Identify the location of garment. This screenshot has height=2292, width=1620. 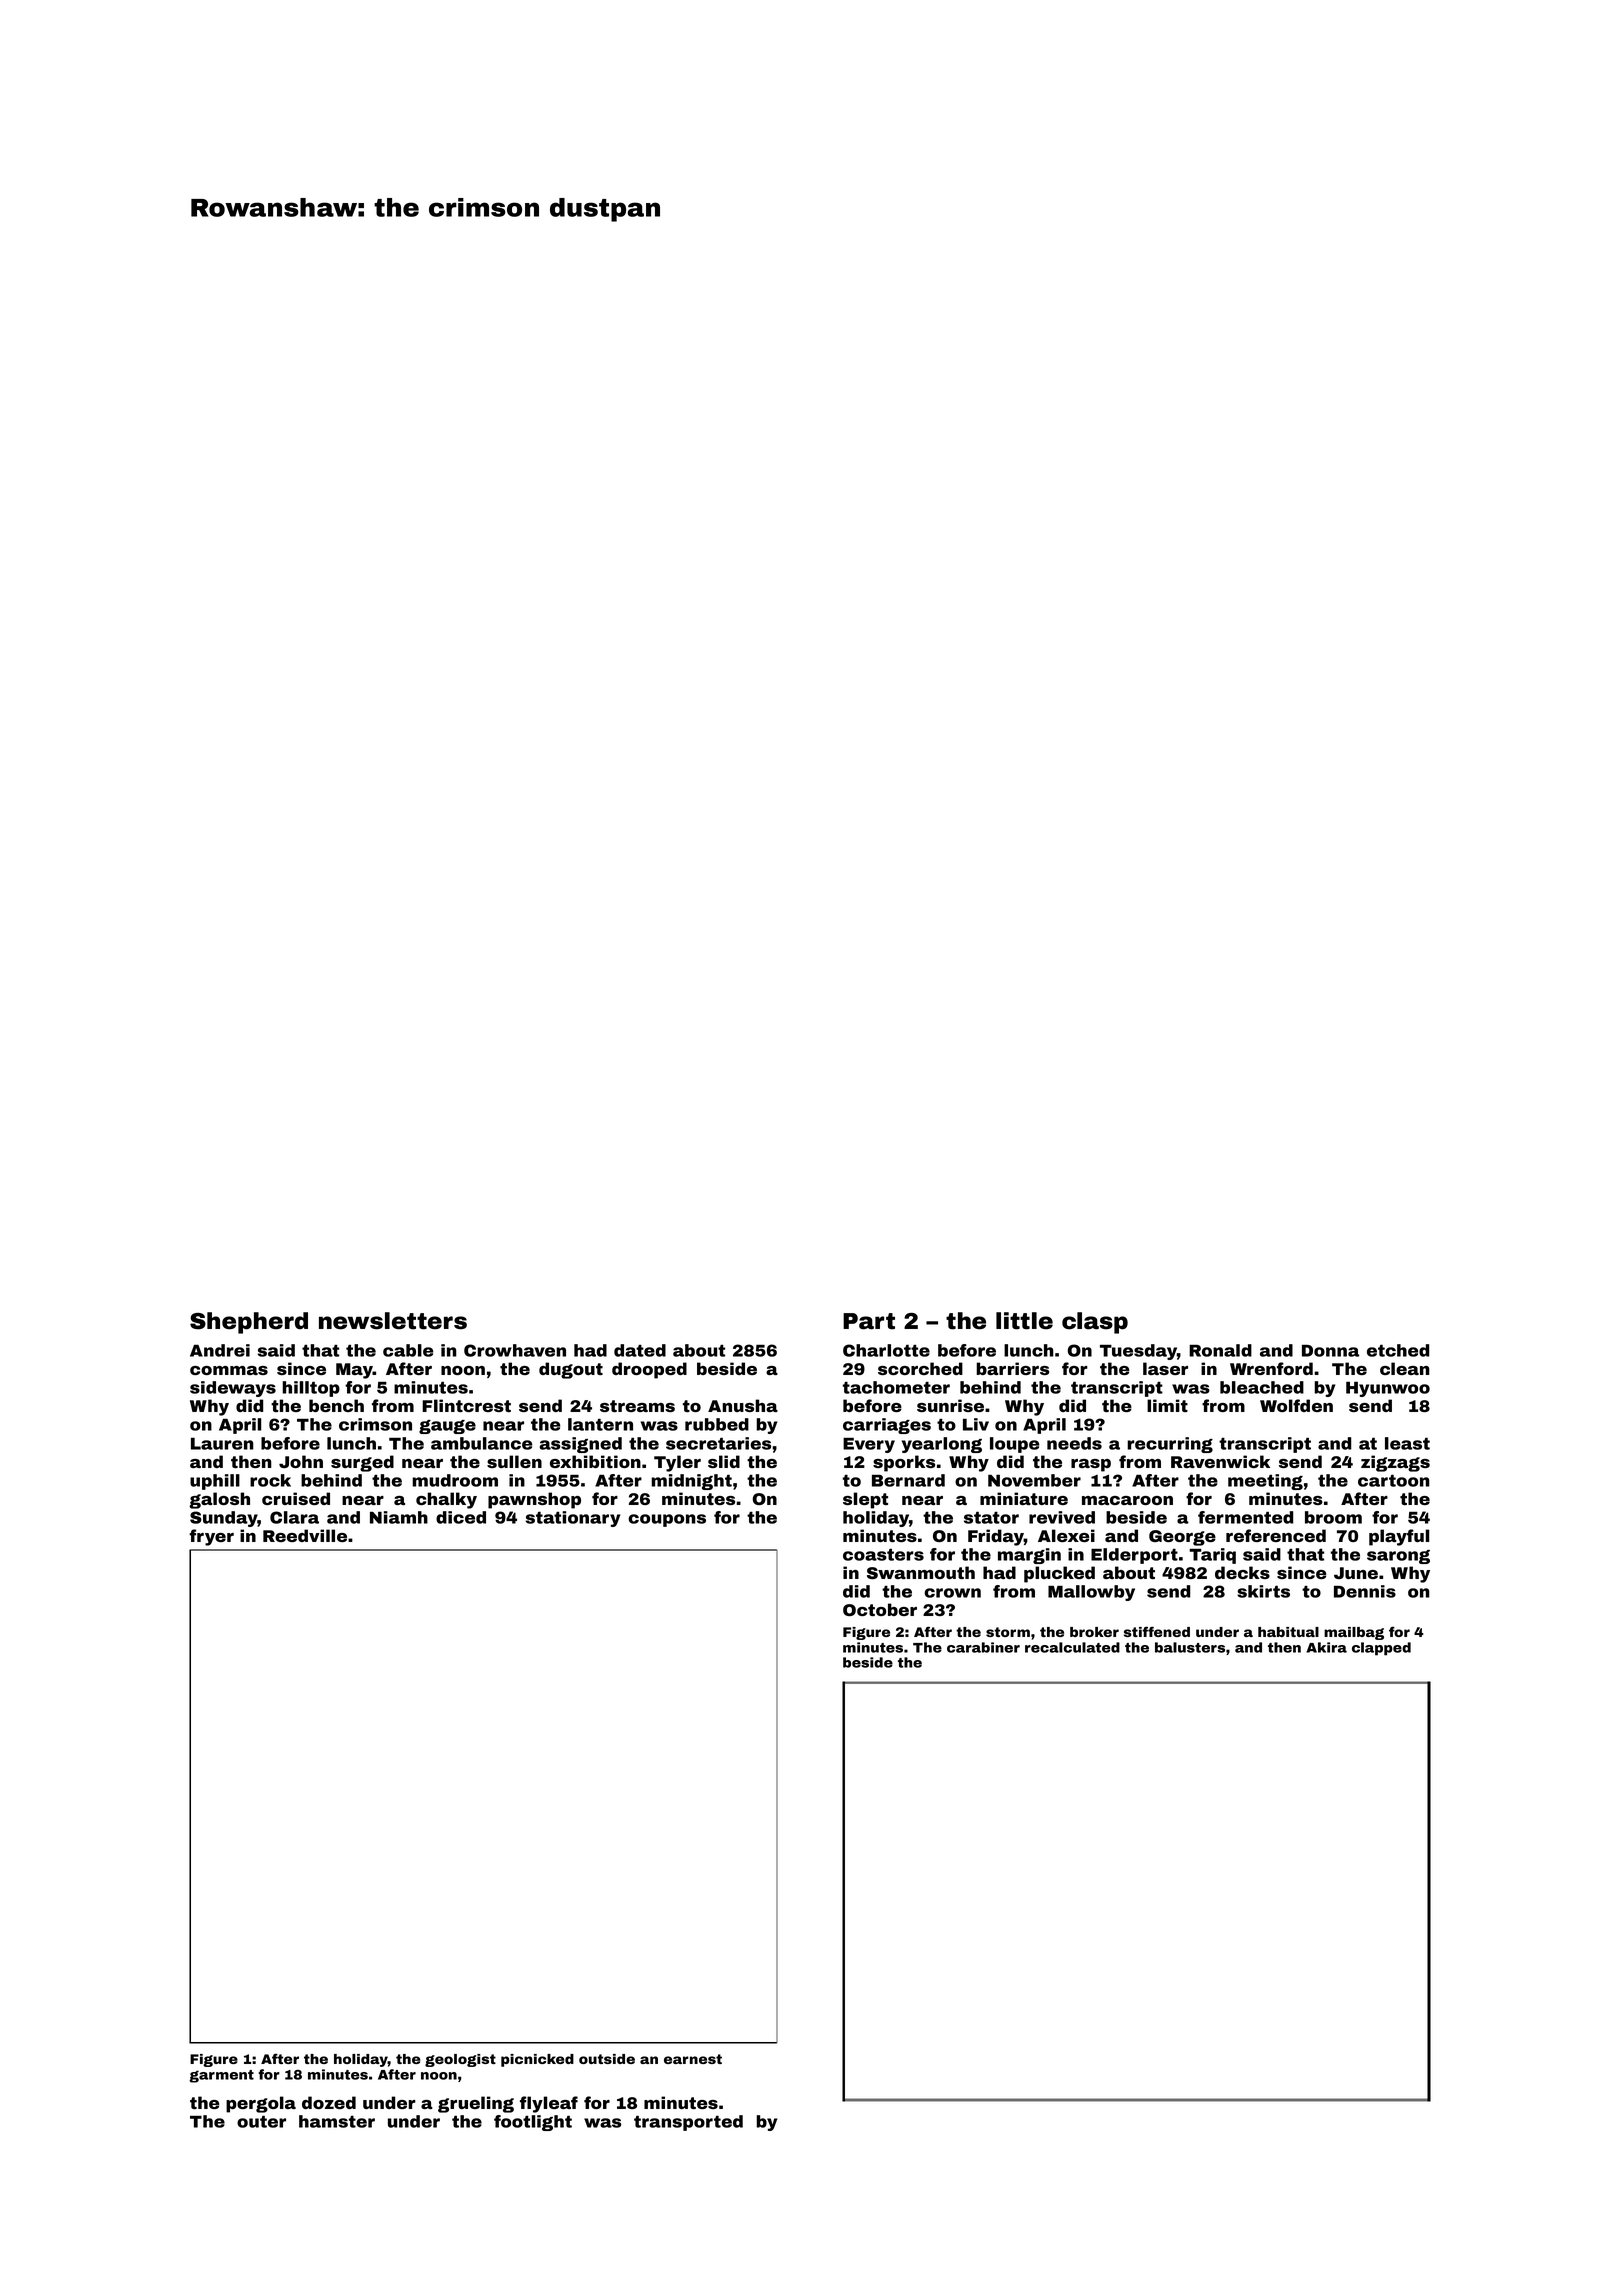
(221, 2076).
